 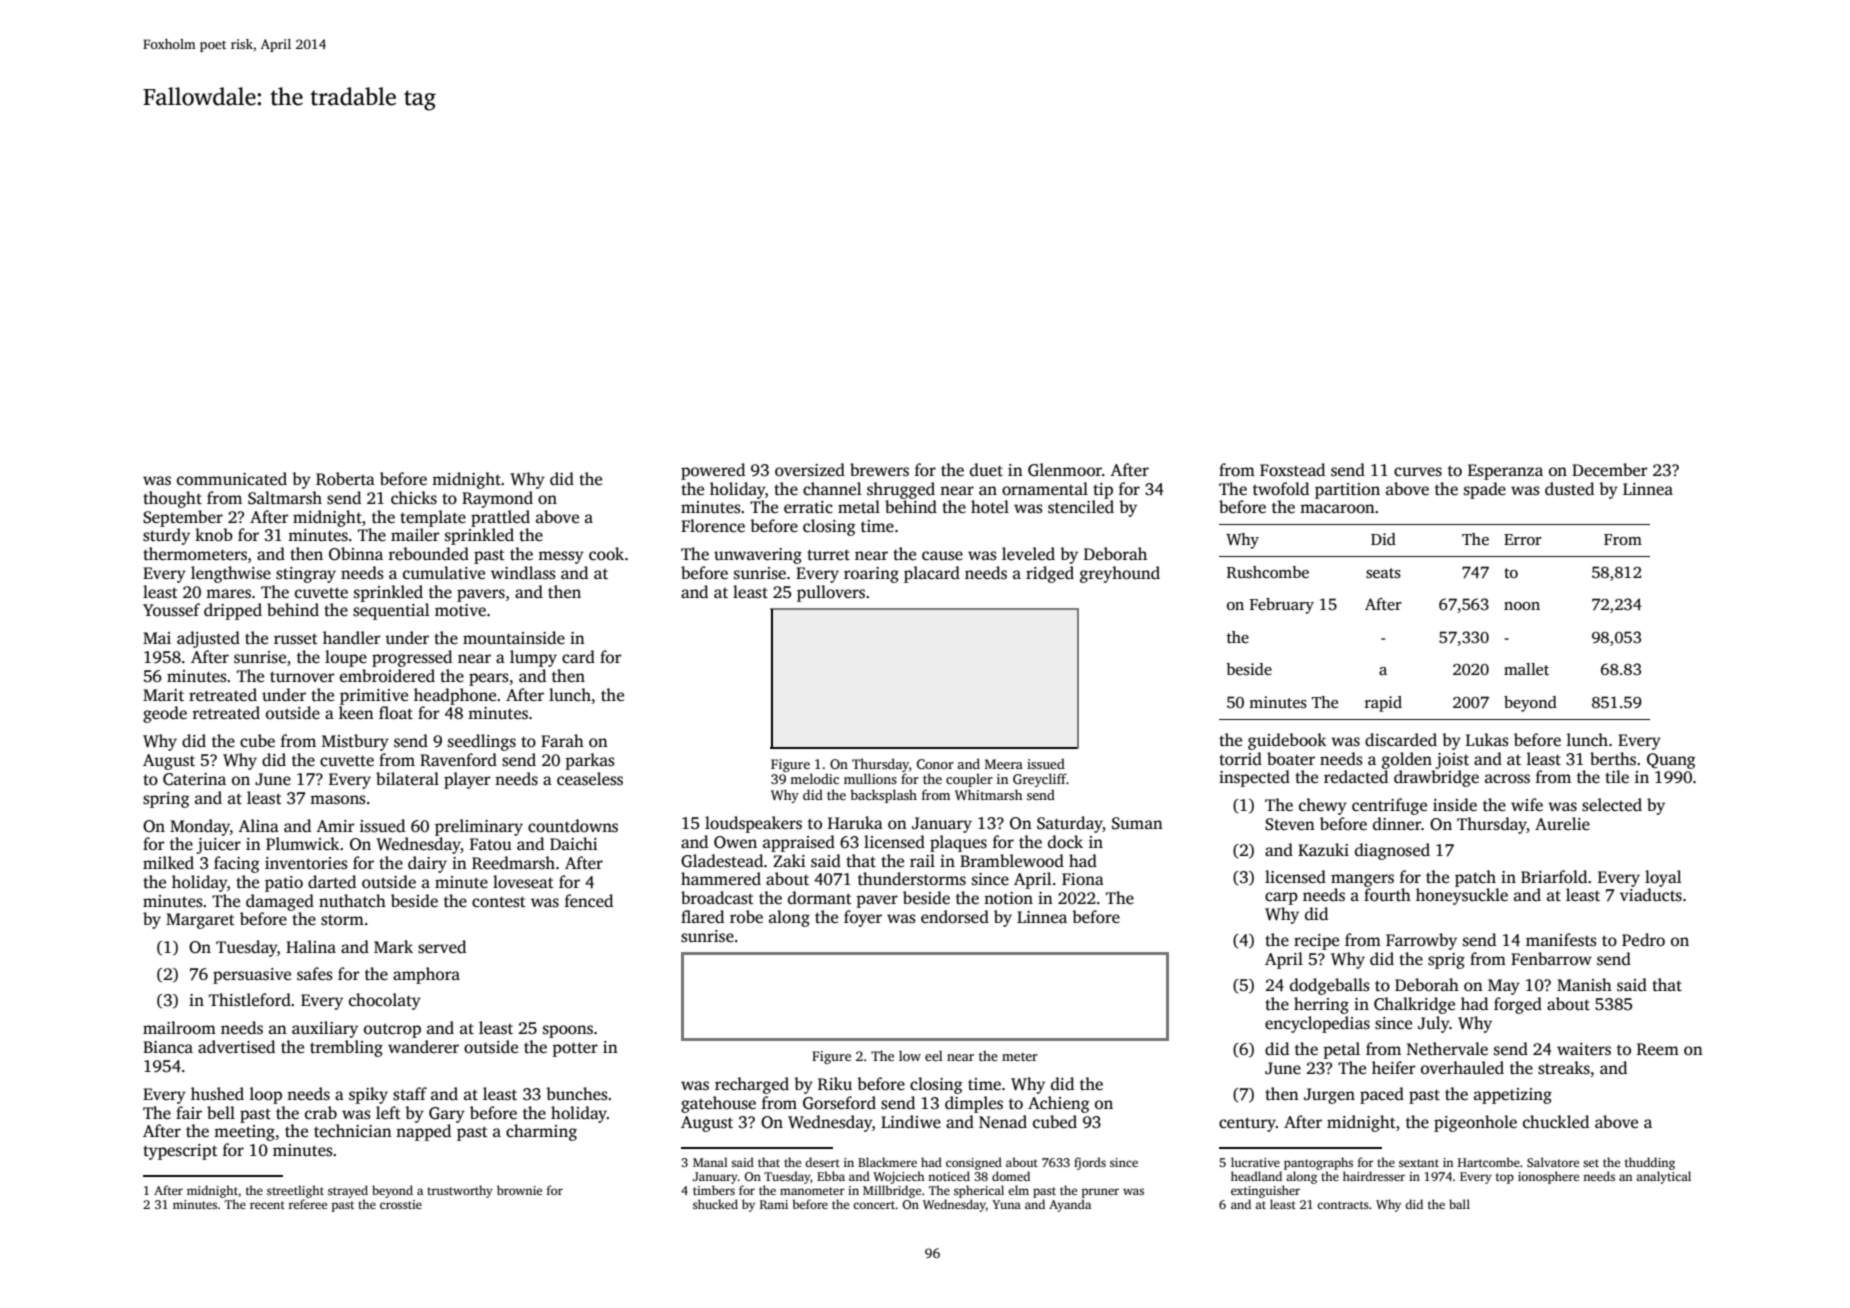 What do you see at coordinates (392, 1031) in the screenshot?
I see `outcrop` at bounding box center [392, 1031].
